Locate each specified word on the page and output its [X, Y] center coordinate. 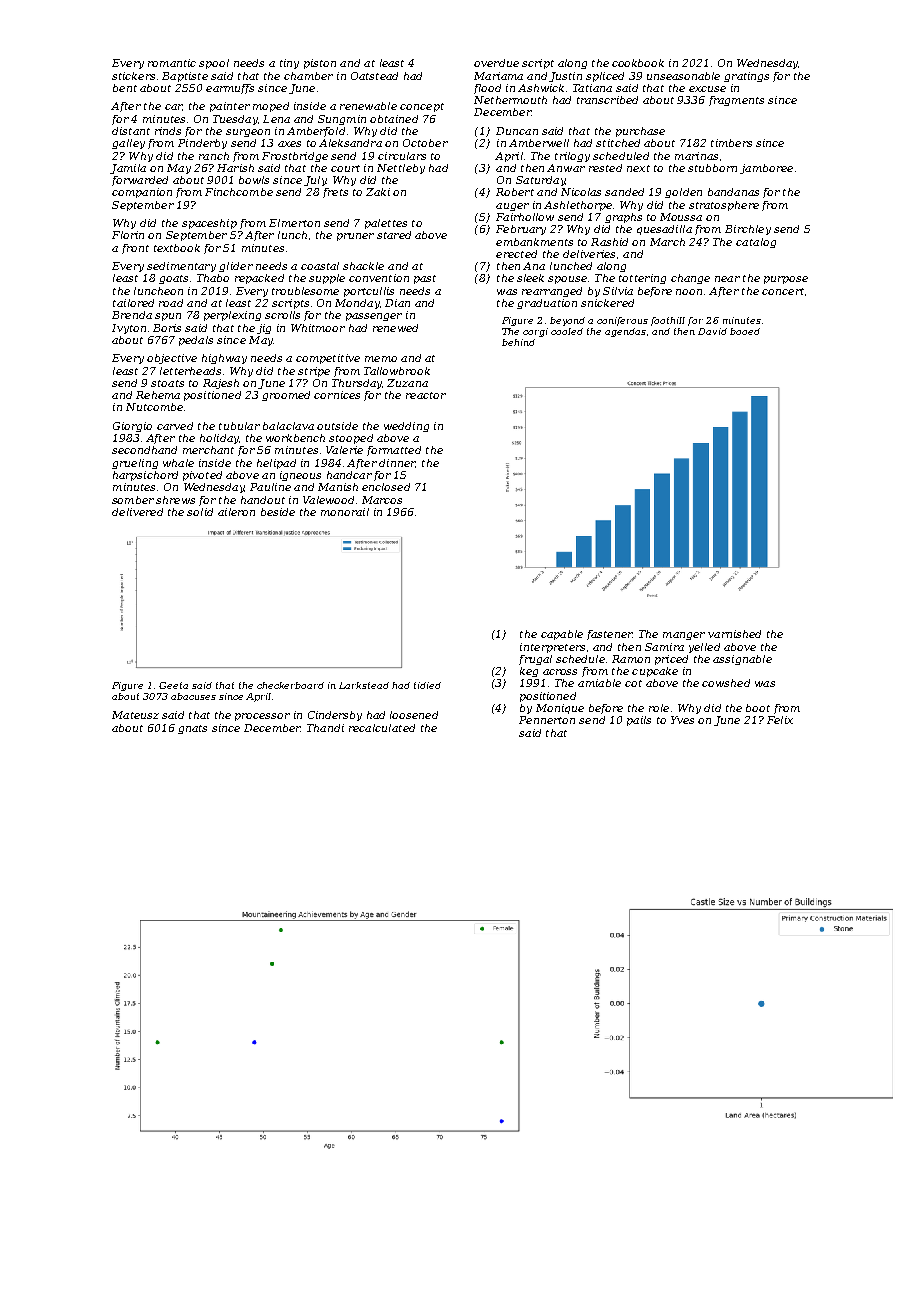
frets [335, 193]
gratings [746, 77]
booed [745, 331]
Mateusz [135, 715]
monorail [345, 512]
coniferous [622, 321]
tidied [427, 685]
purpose [786, 280]
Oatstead [374, 76]
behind [518, 342]
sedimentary [181, 267]
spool [214, 64]
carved [175, 426]
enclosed [386, 487]
